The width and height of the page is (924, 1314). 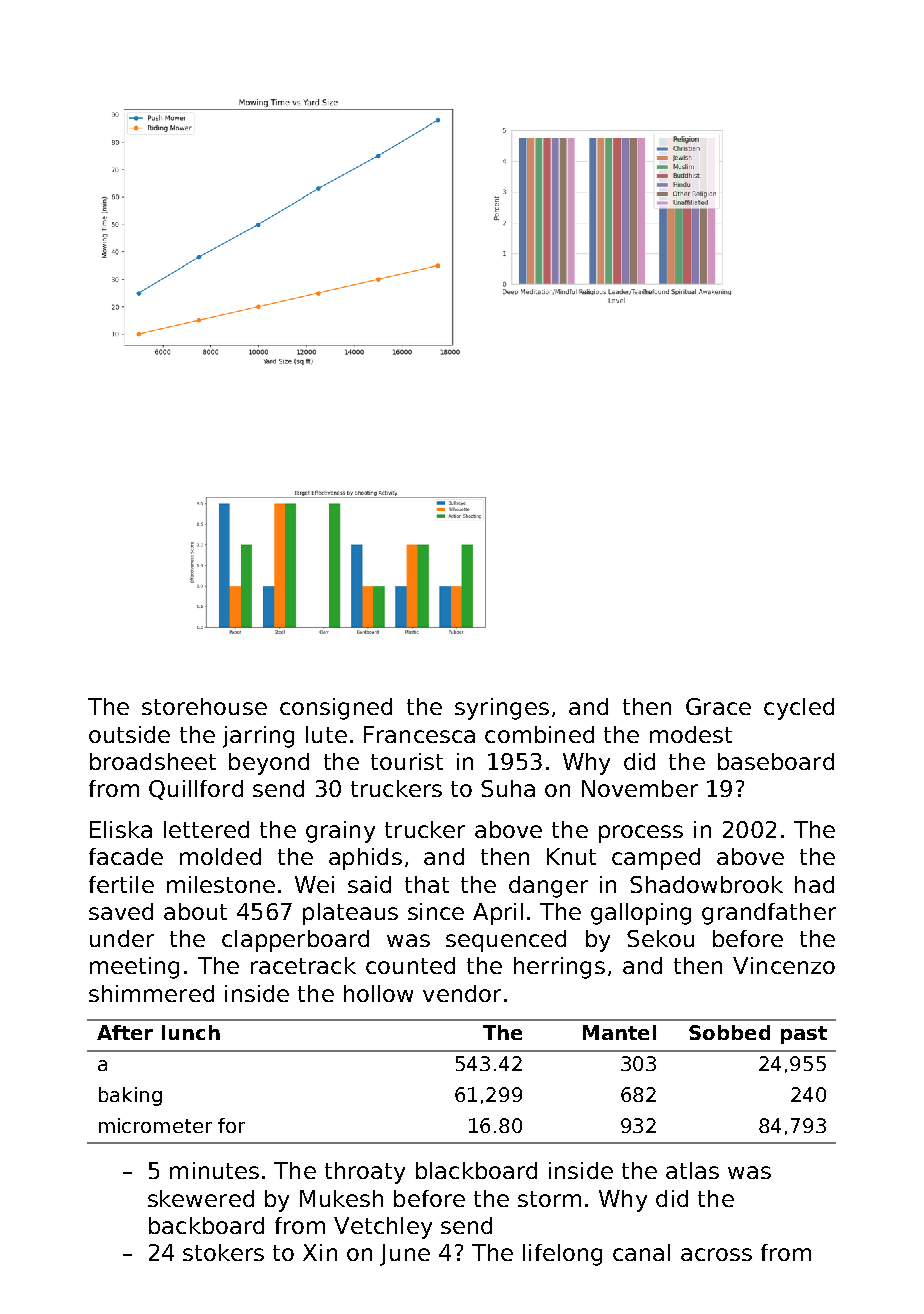 I want to click on racetrack, so click(x=303, y=965).
